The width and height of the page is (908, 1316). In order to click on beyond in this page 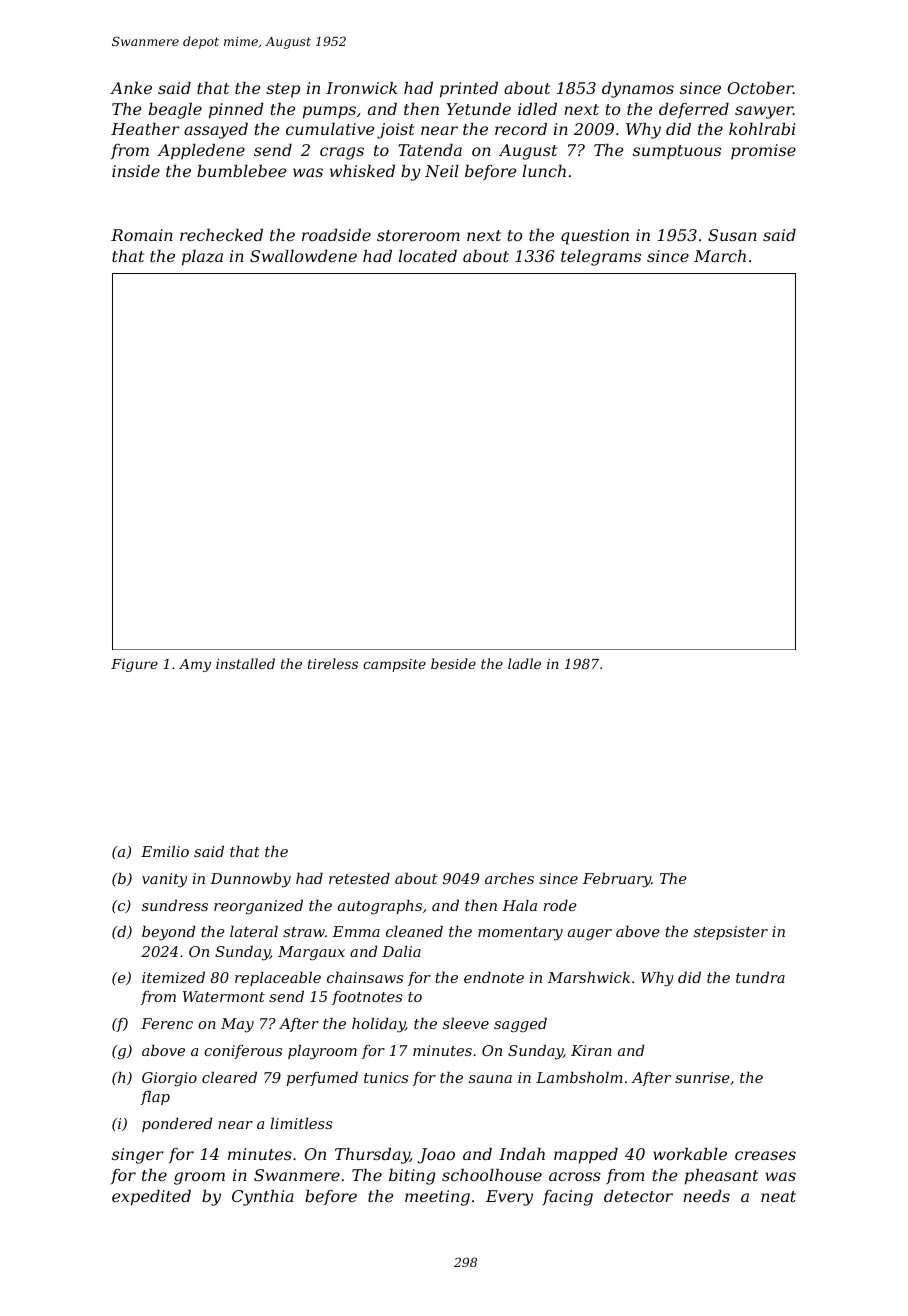, I will do `click(168, 933)`.
